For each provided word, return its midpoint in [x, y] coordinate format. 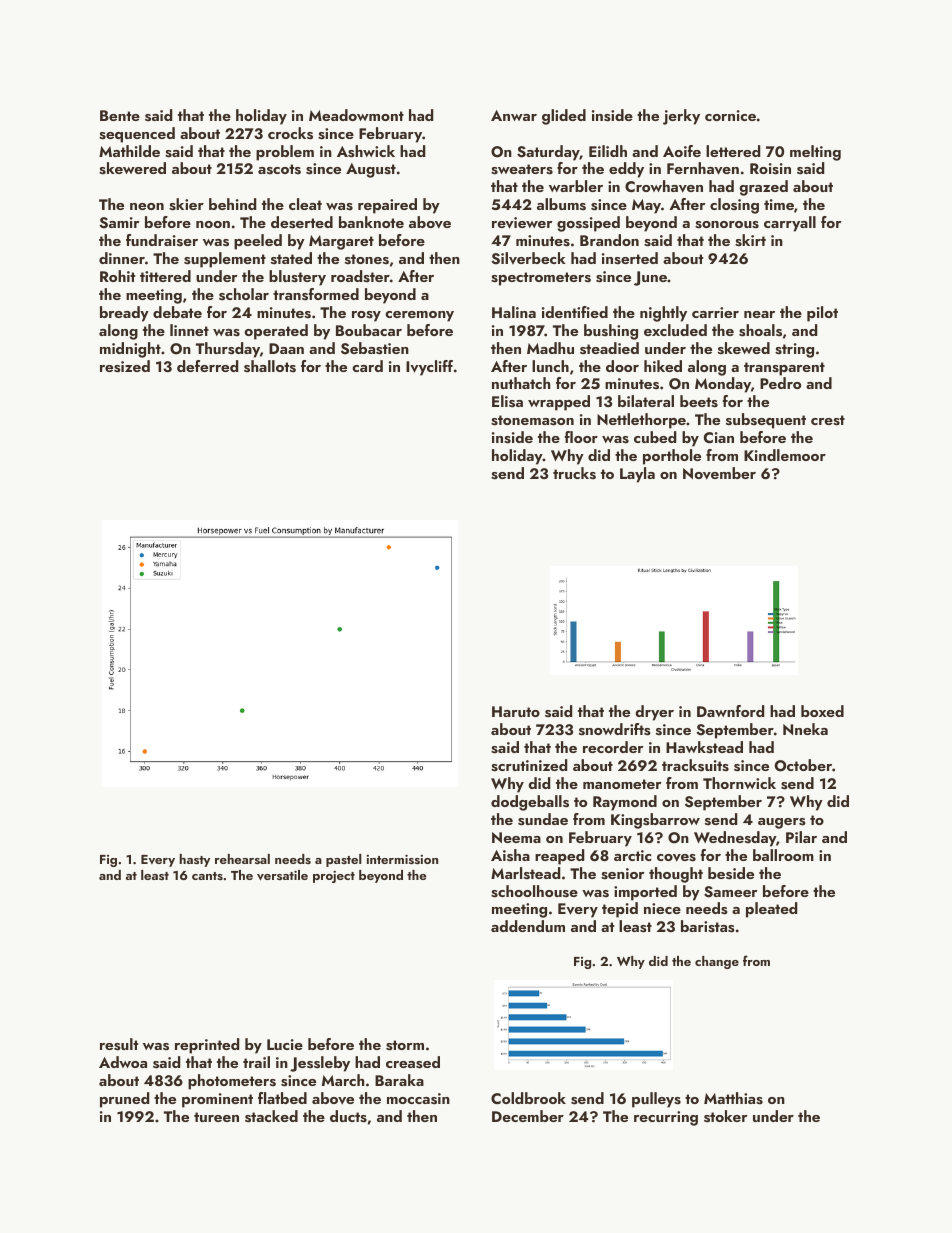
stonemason [532, 420]
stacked [271, 1116]
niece [662, 908]
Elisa [507, 401]
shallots [270, 366]
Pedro [780, 383]
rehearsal [242, 859]
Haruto [516, 711]
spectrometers [541, 279]
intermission [402, 859]
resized [125, 366]
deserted [302, 222]
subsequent [766, 421]
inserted [630, 258]
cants [207, 876]
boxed [822, 711]
